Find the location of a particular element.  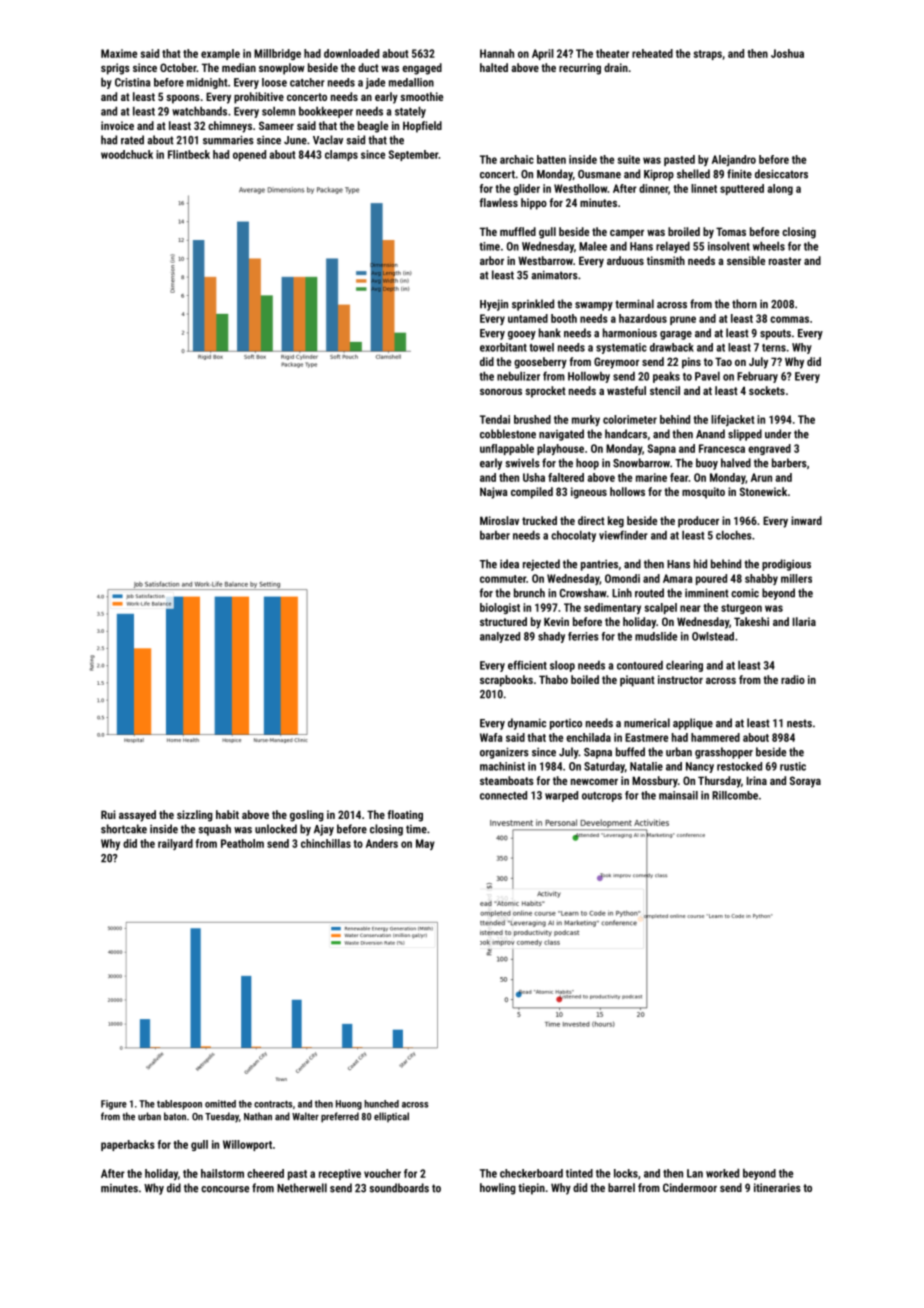

roaster is located at coordinates (785, 261).
